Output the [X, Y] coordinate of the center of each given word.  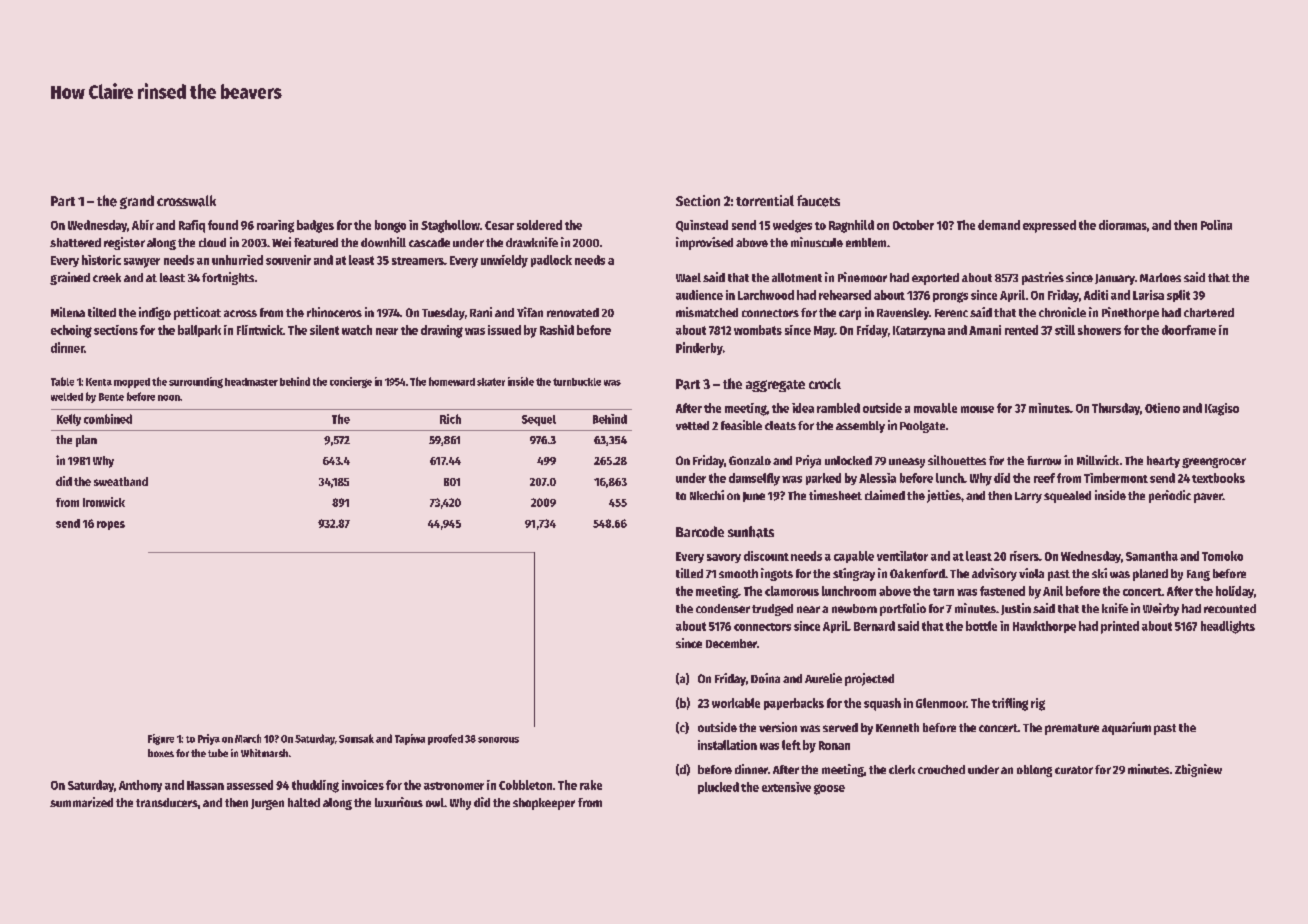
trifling [1010, 704]
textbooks [1218, 478]
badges [315, 226]
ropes [111, 525]
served [840, 727]
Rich [450, 419]
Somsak [356, 738]
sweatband [121, 481]
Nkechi [707, 495]
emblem [866, 242]
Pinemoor [862, 277]
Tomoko [1222, 556]
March [248, 738]
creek [107, 277]
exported [935, 279]
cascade [429, 242]
